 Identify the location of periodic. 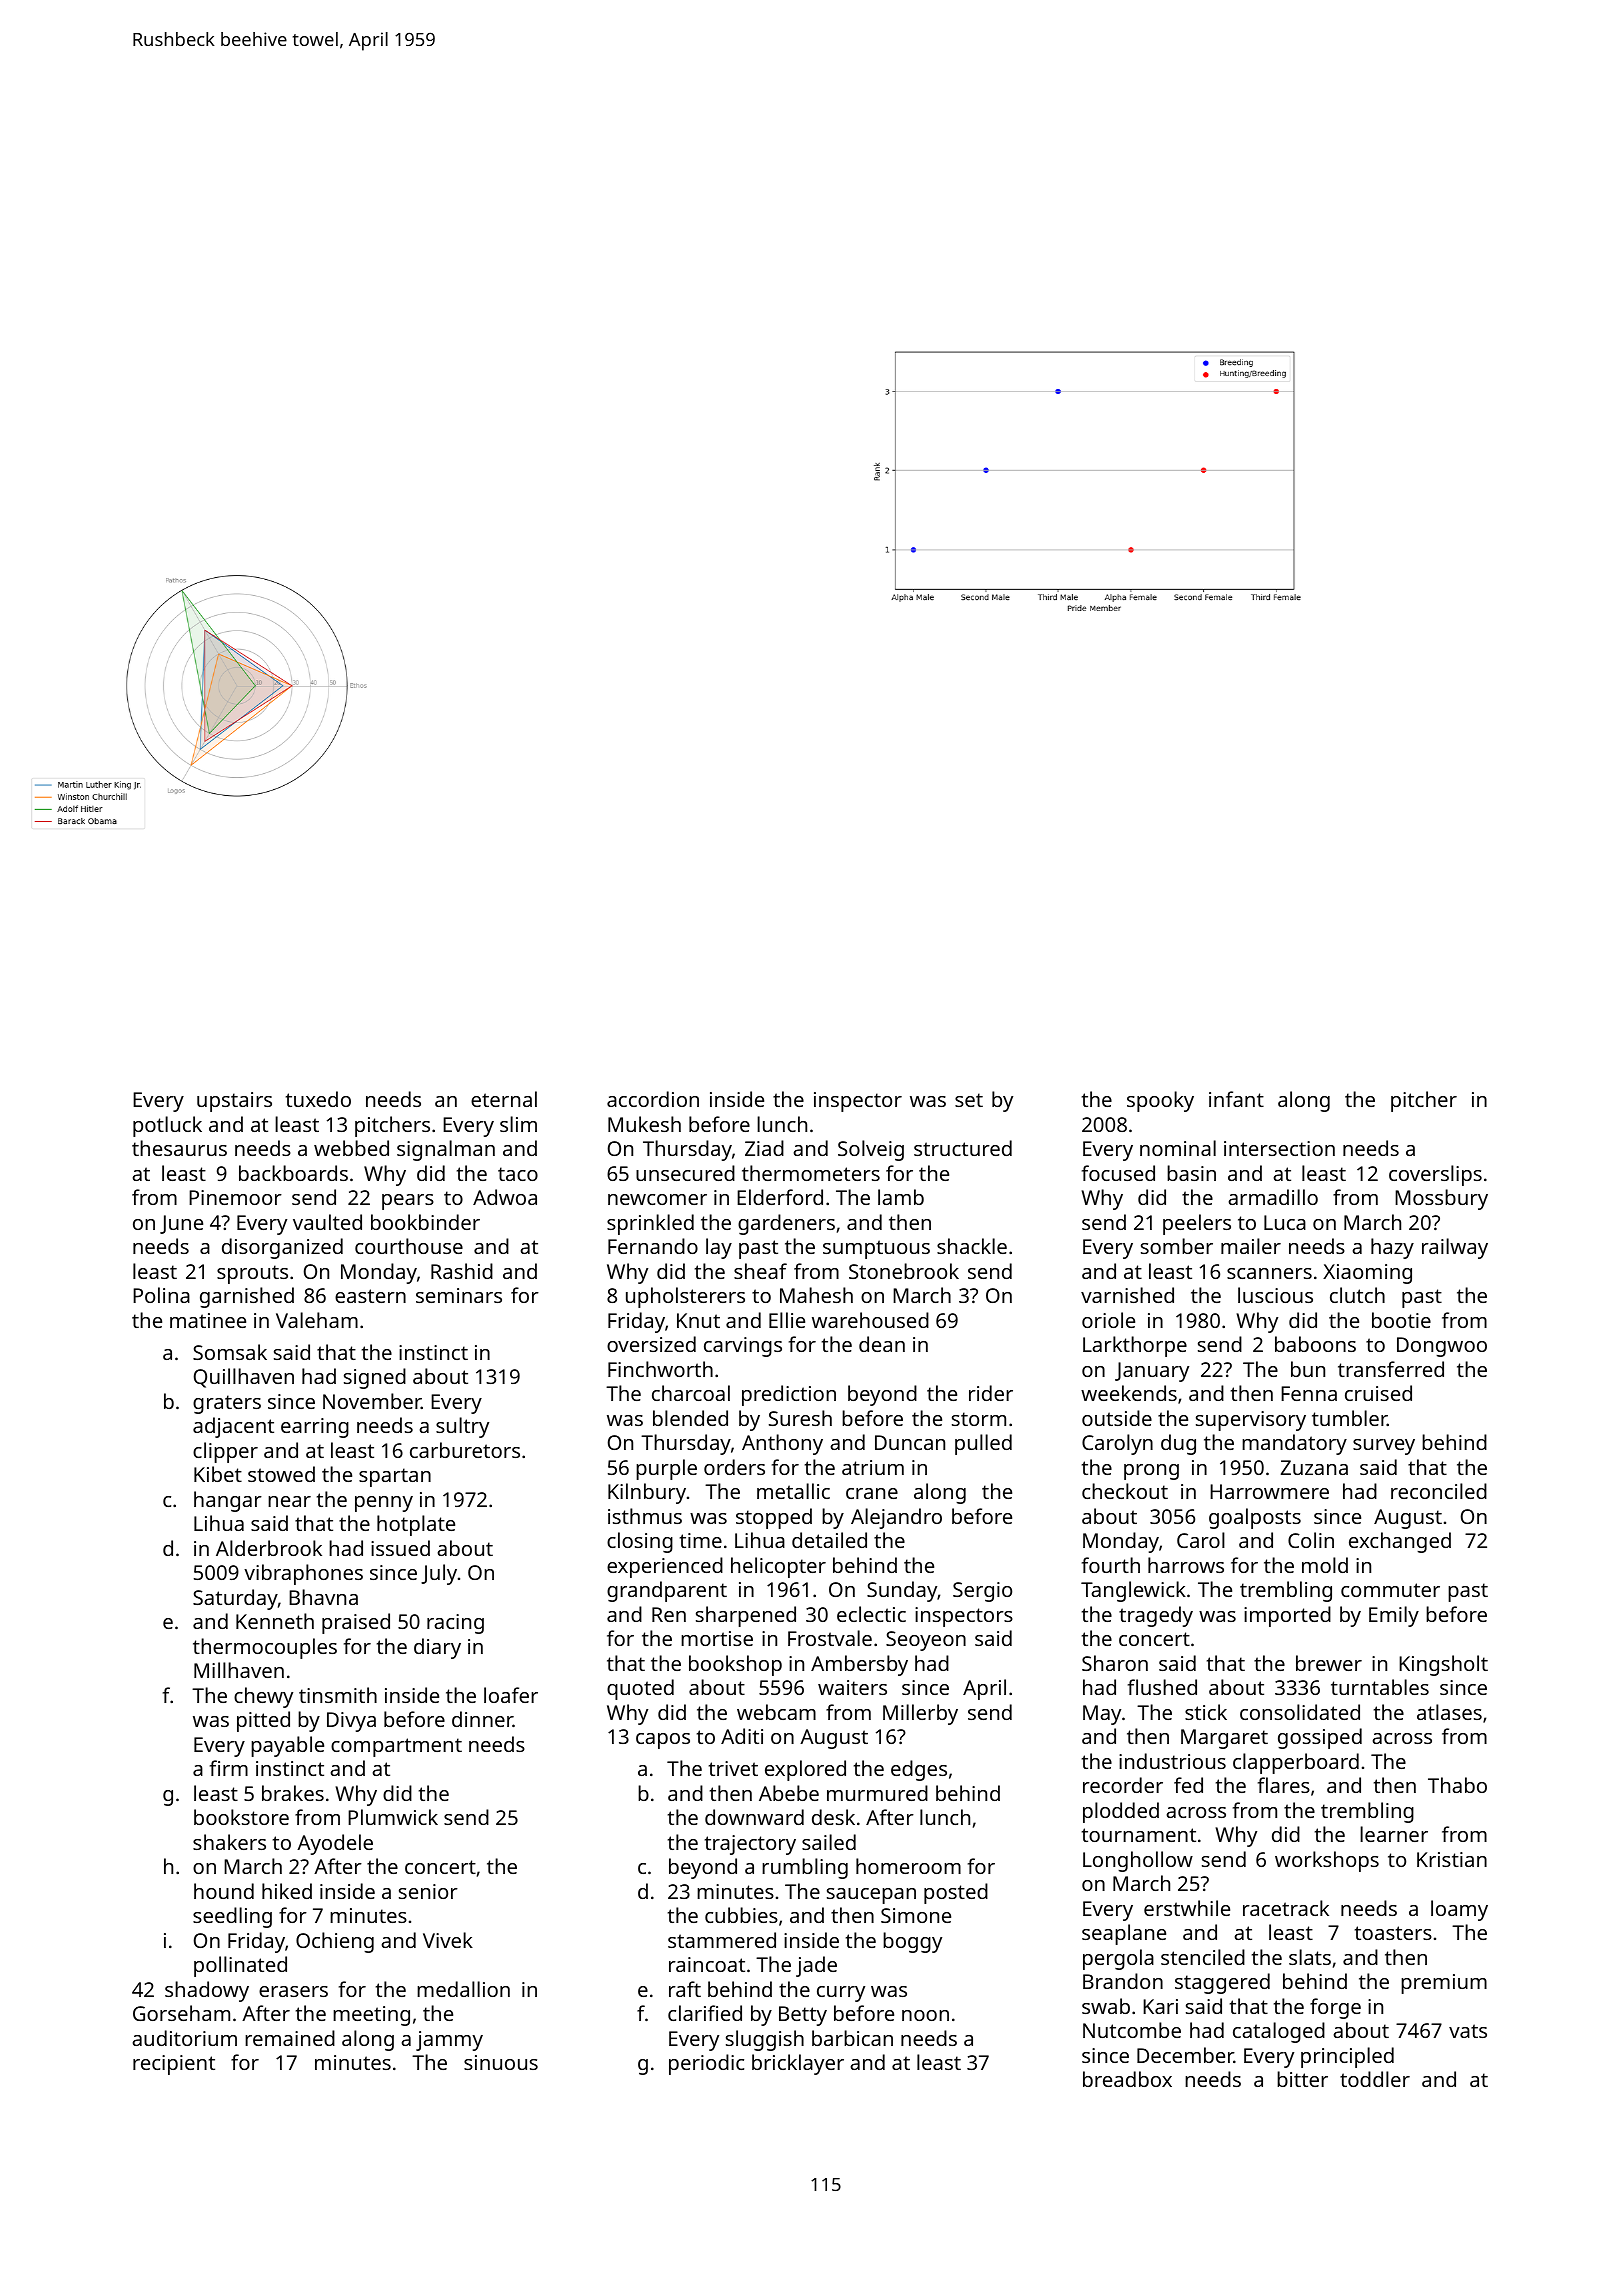
(706, 2064).
